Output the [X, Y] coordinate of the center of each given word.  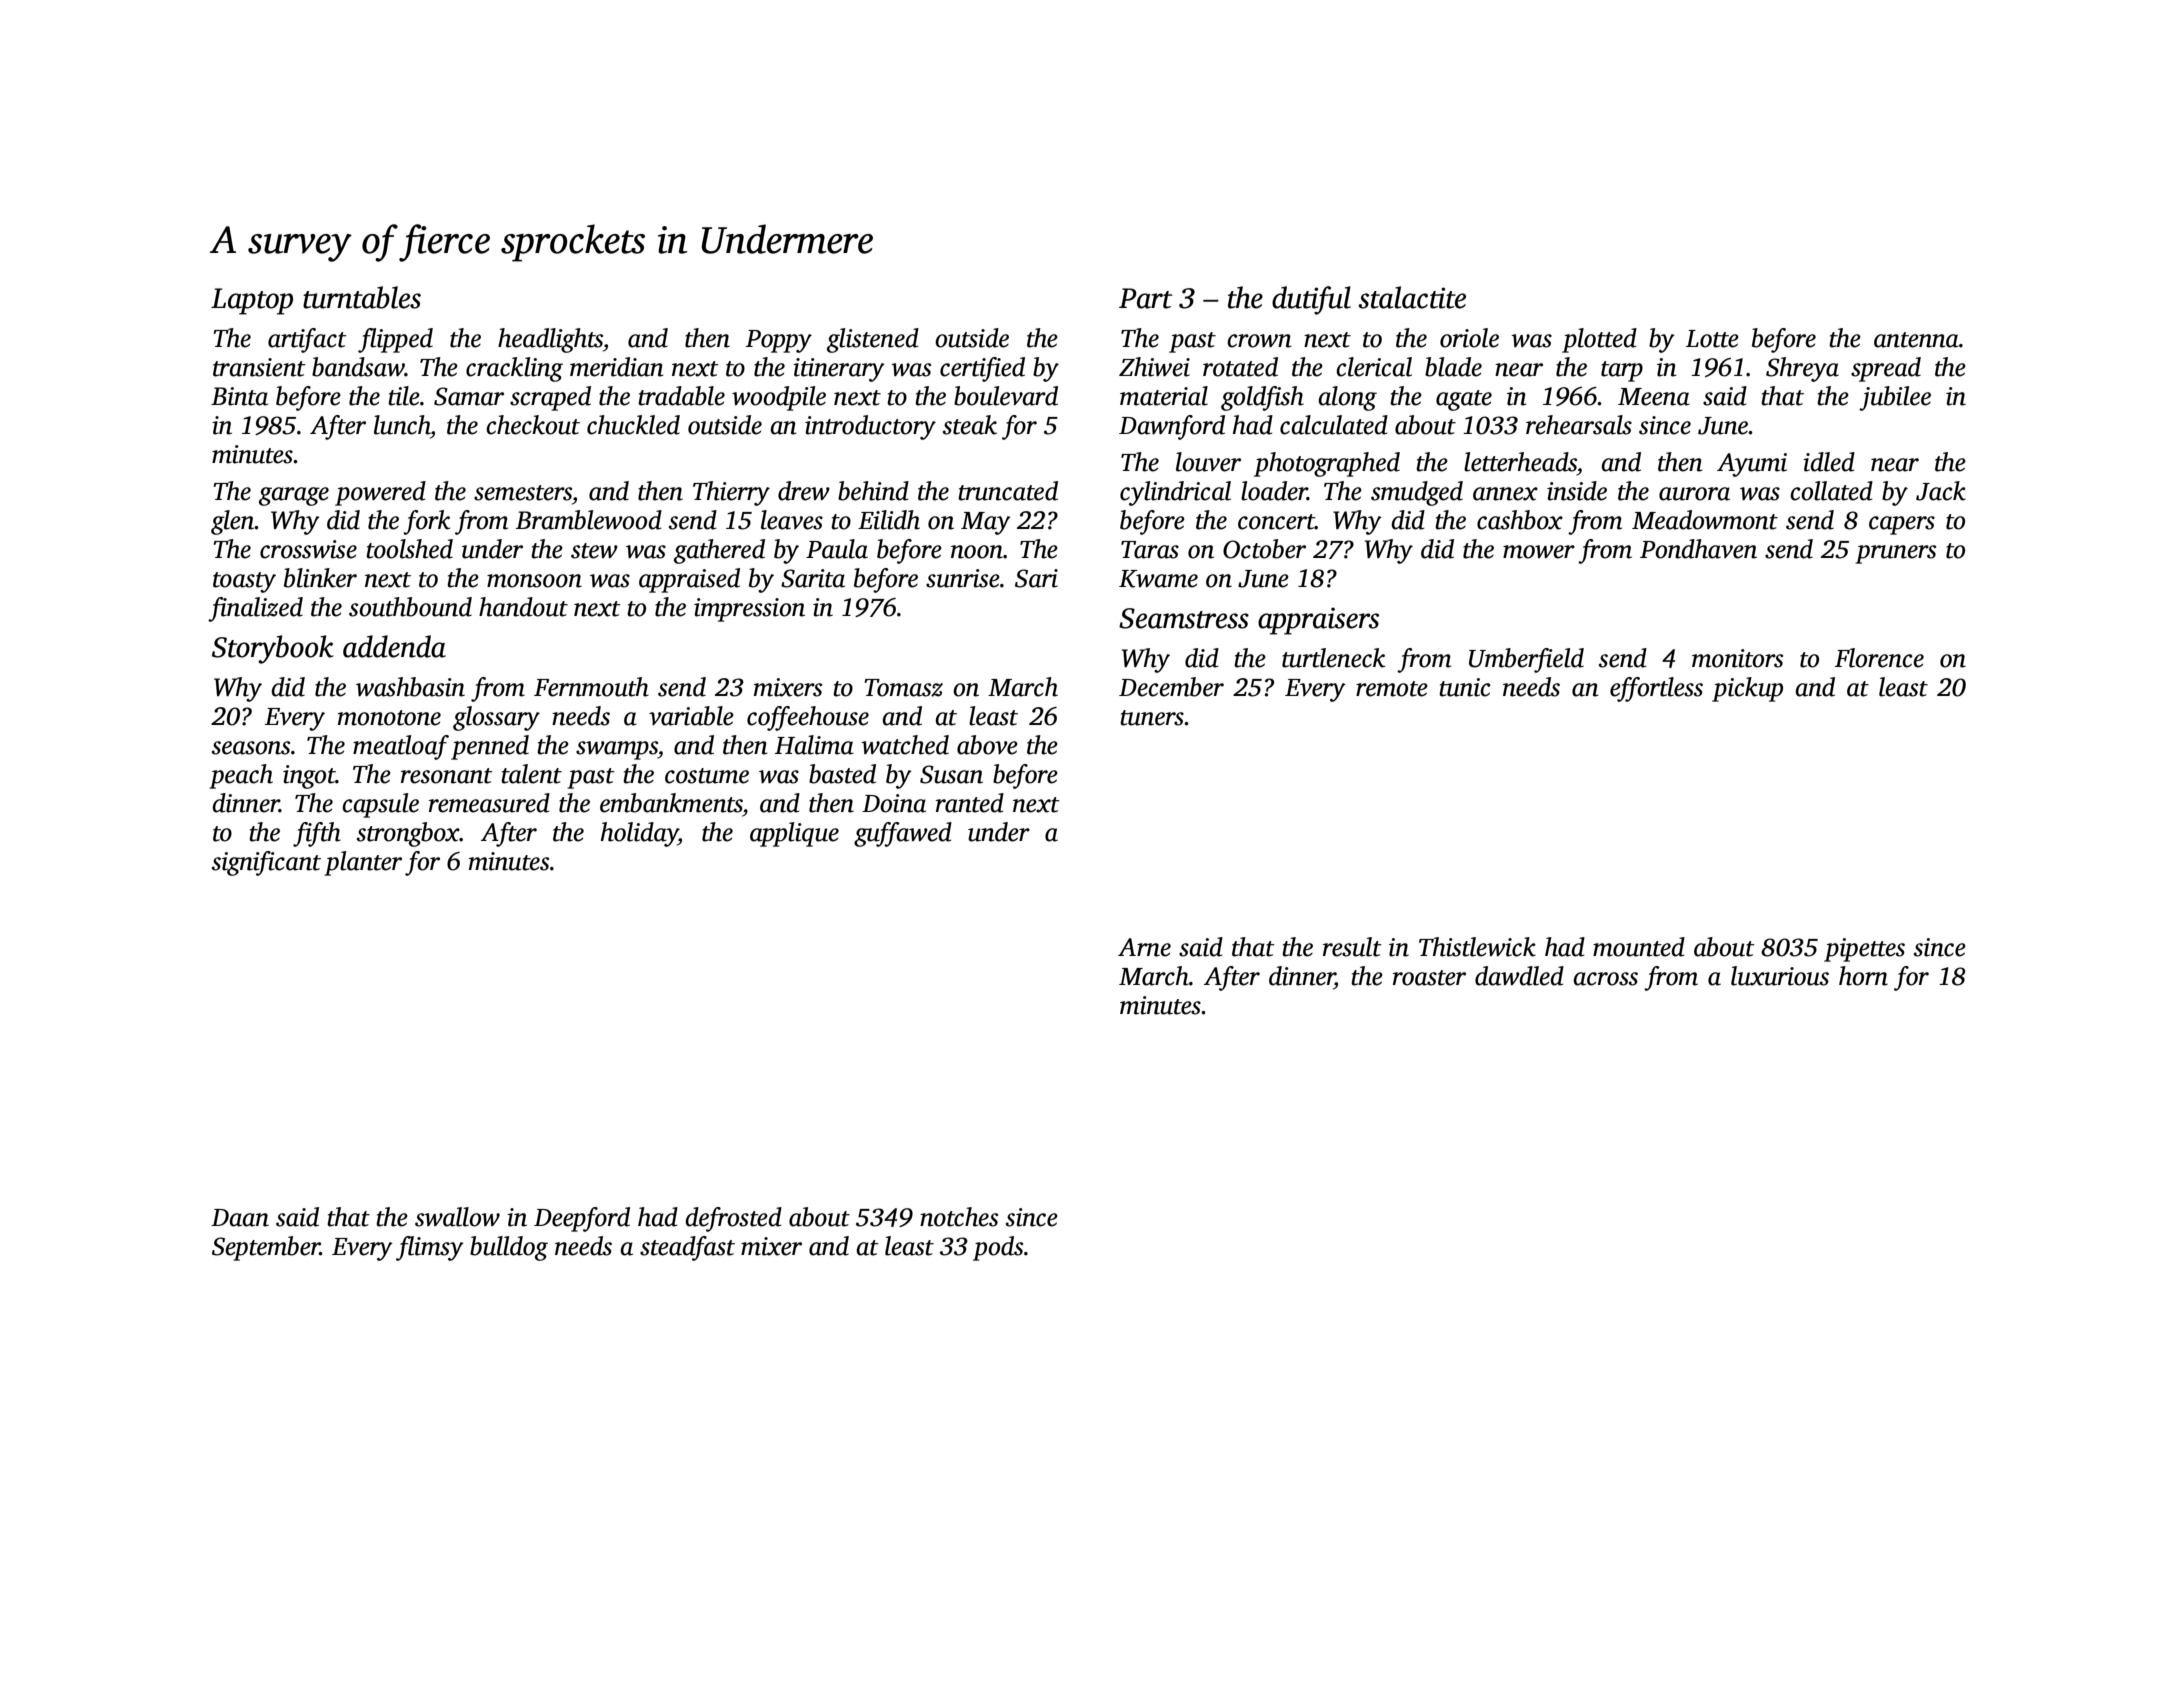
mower [1539, 552]
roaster [1429, 978]
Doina [894, 803]
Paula [837, 549]
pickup [1747, 689]
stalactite [1412, 297]
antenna [1916, 340]
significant [266, 863]
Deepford [582, 1219]
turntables [362, 297]
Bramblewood [589, 520]
